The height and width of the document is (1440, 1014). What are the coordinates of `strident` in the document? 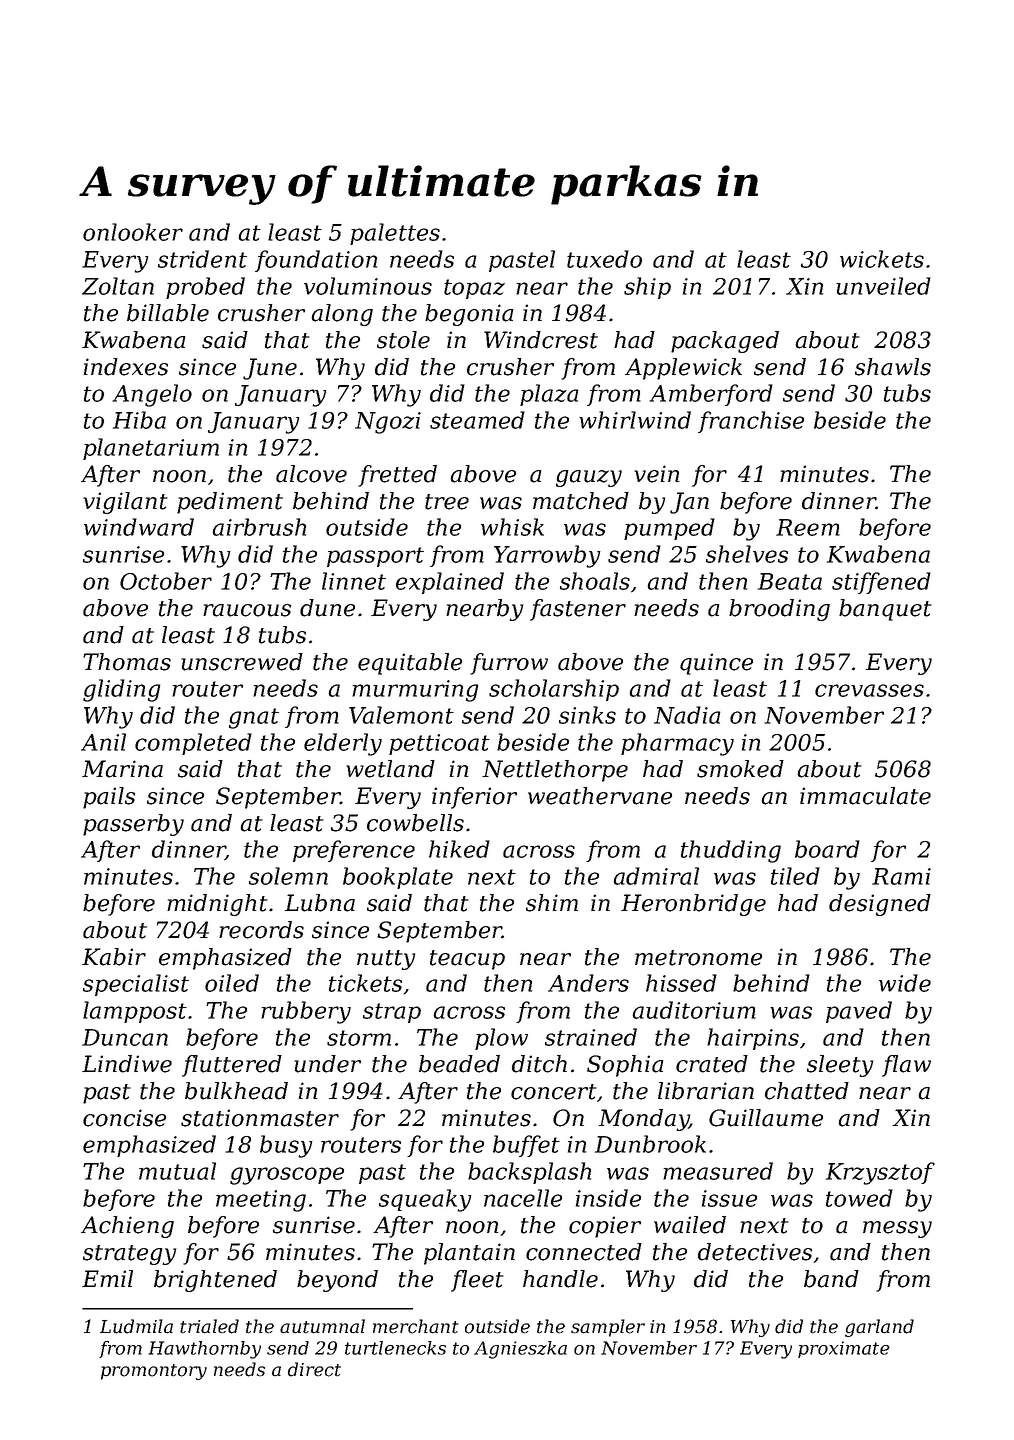 It's located at (202, 259).
